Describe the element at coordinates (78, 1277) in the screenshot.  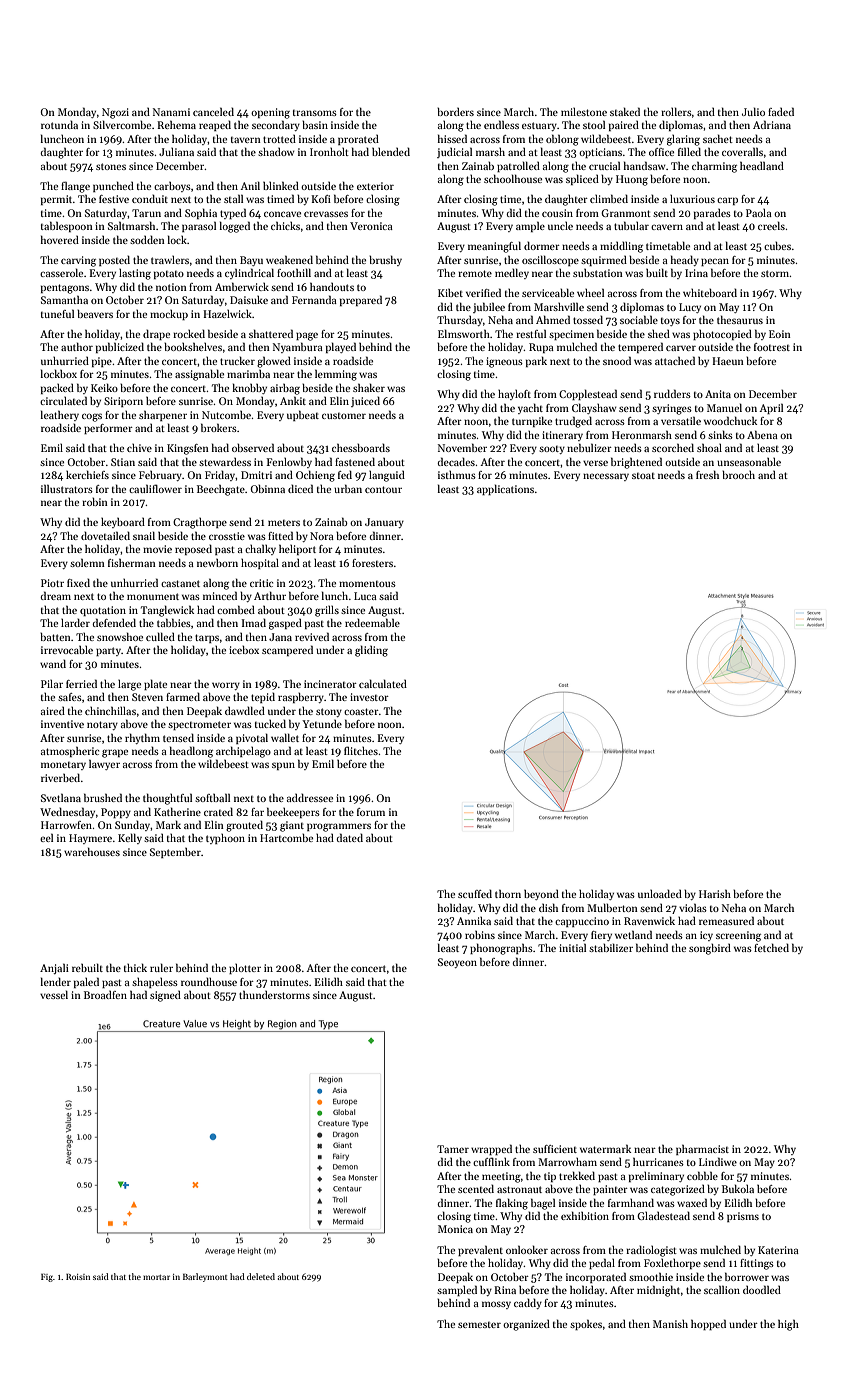
I see `Roisin` at that location.
